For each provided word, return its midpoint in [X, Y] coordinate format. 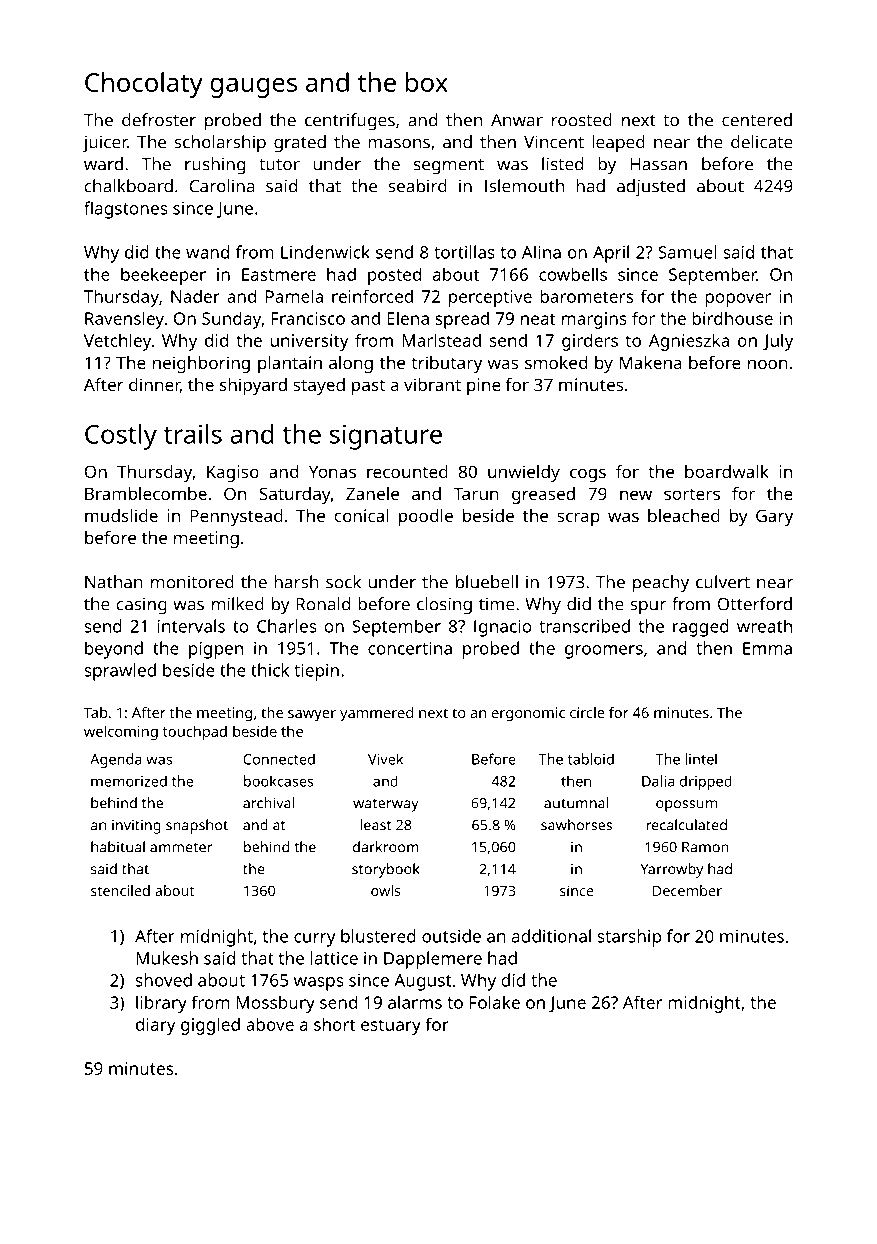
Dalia [658, 781]
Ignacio [502, 628]
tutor [279, 165]
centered [757, 120]
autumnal [576, 803]
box [427, 82]
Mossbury [275, 1004]
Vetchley [117, 342]
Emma [767, 648]
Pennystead [236, 517]
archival [269, 803]
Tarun [476, 493]
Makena [651, 362]
